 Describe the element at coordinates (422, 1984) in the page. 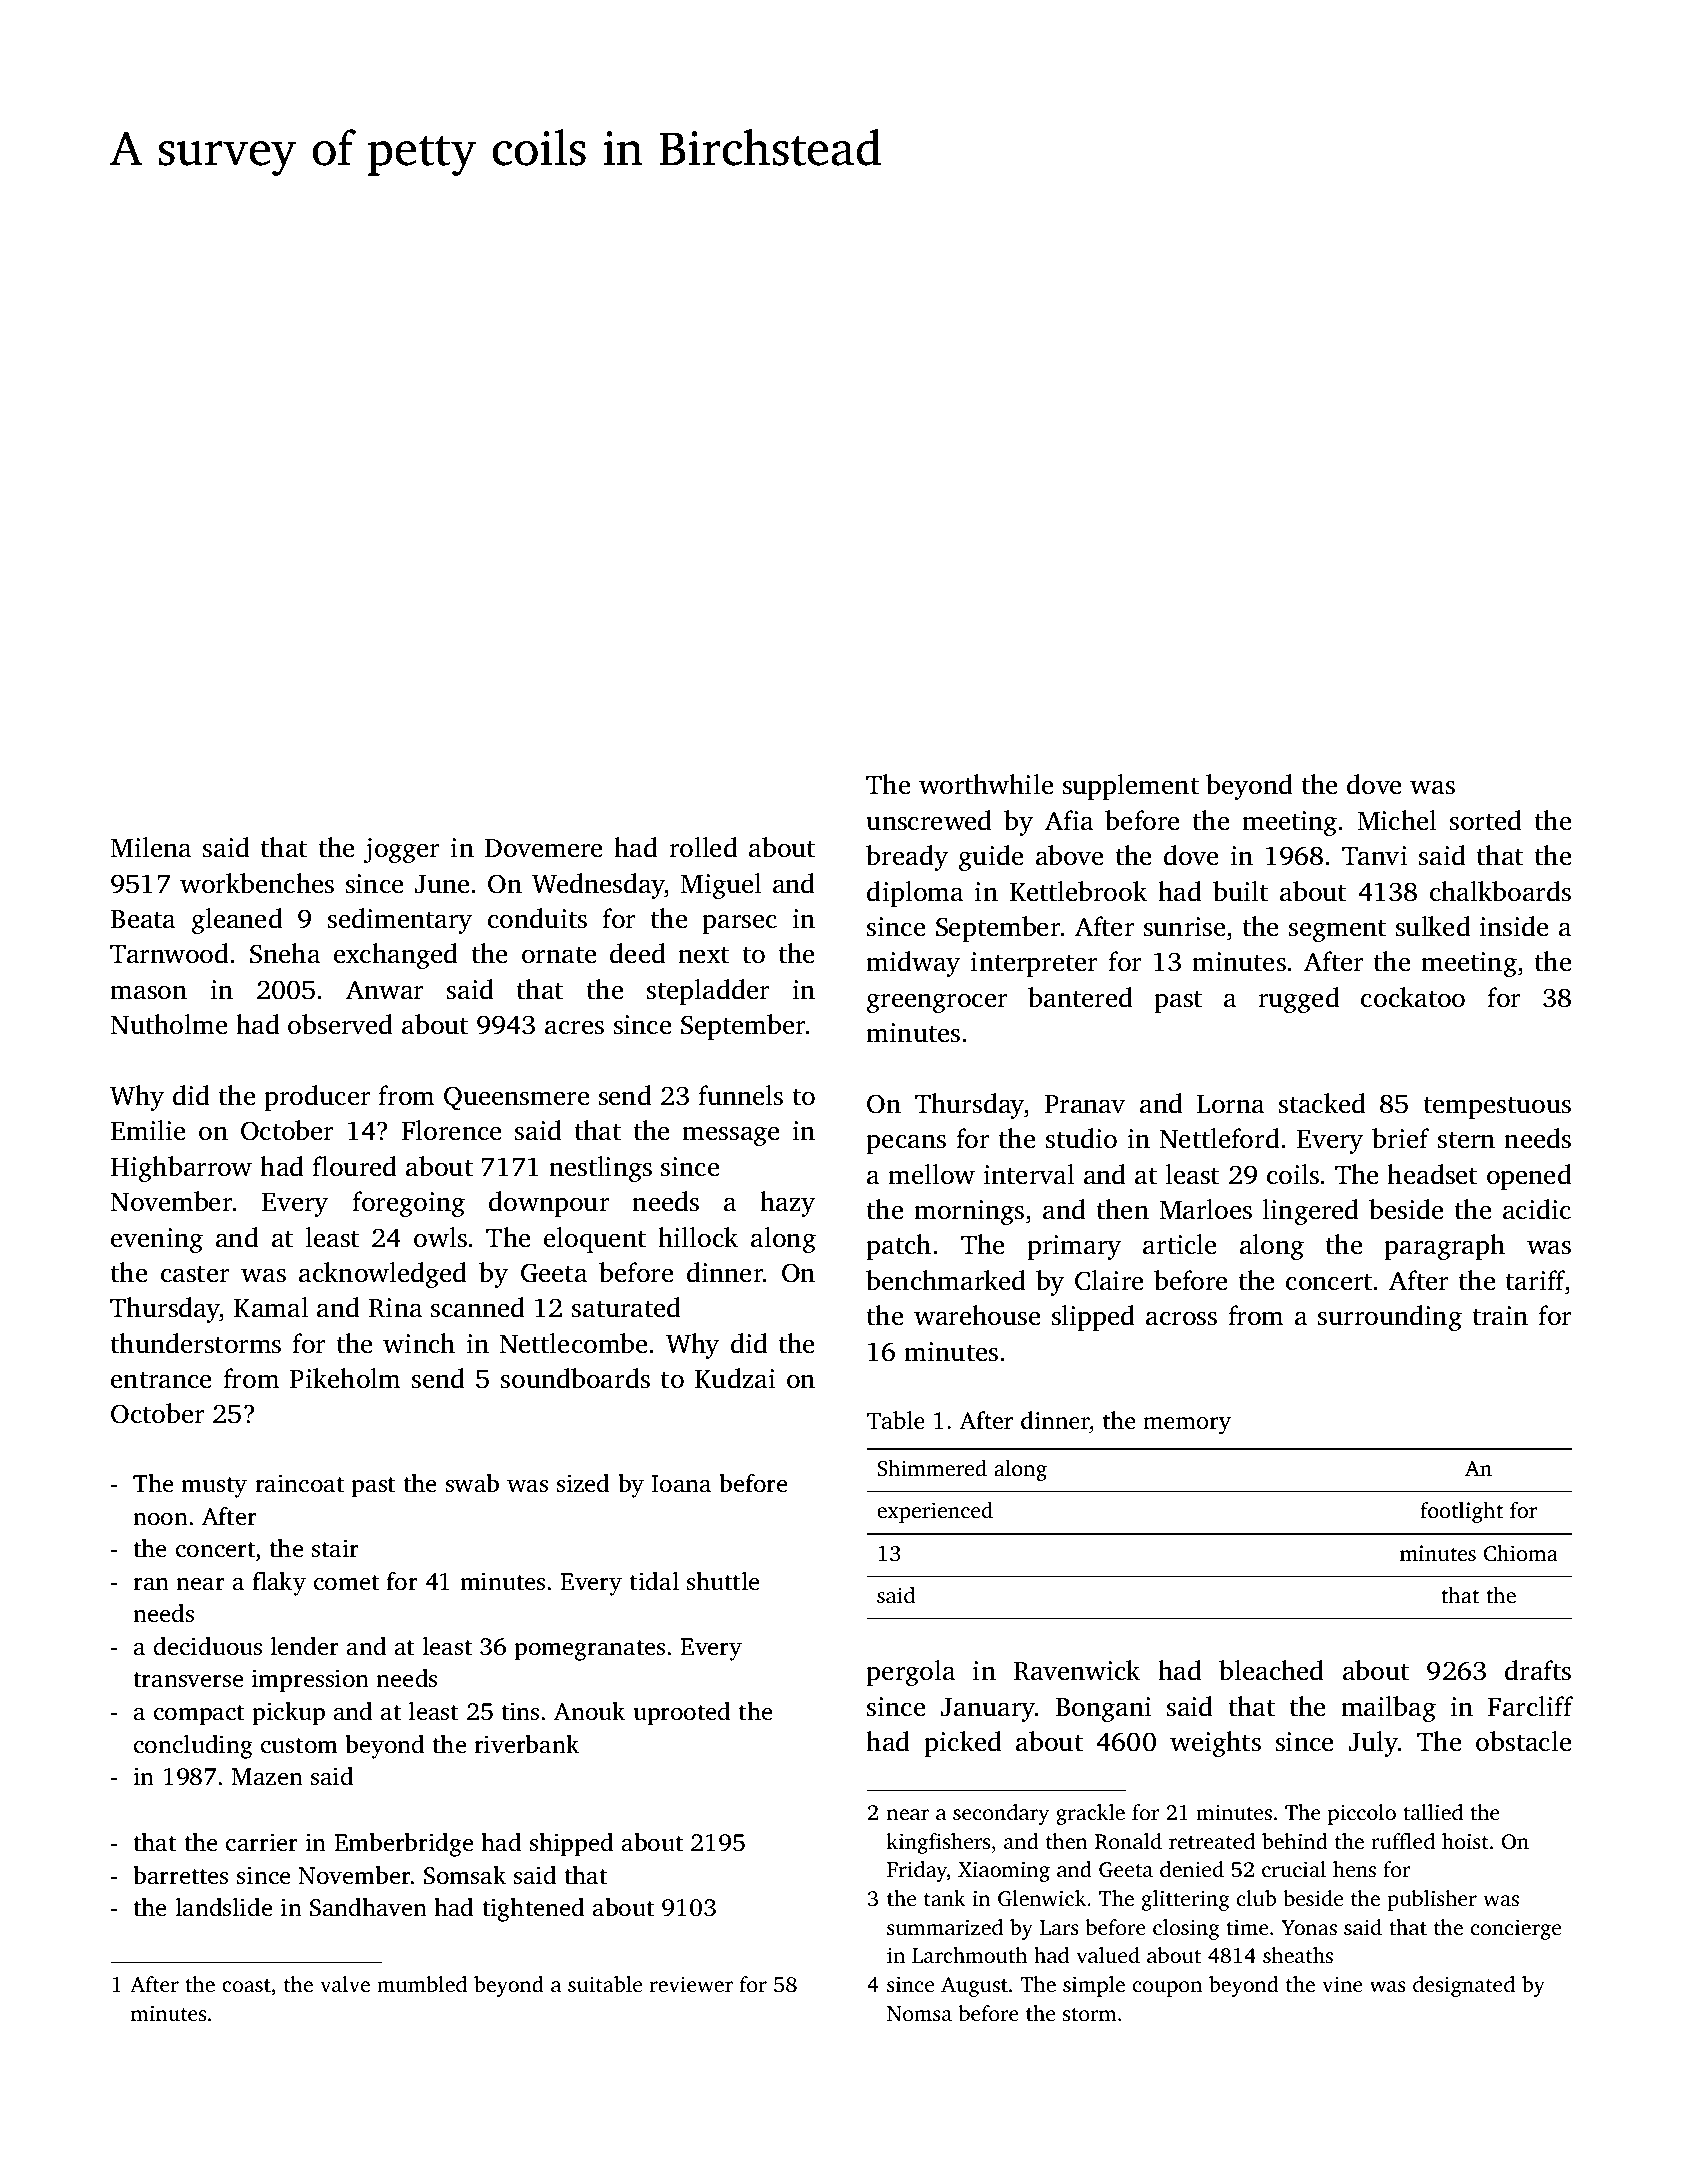

I see `mumbled` at that location.
